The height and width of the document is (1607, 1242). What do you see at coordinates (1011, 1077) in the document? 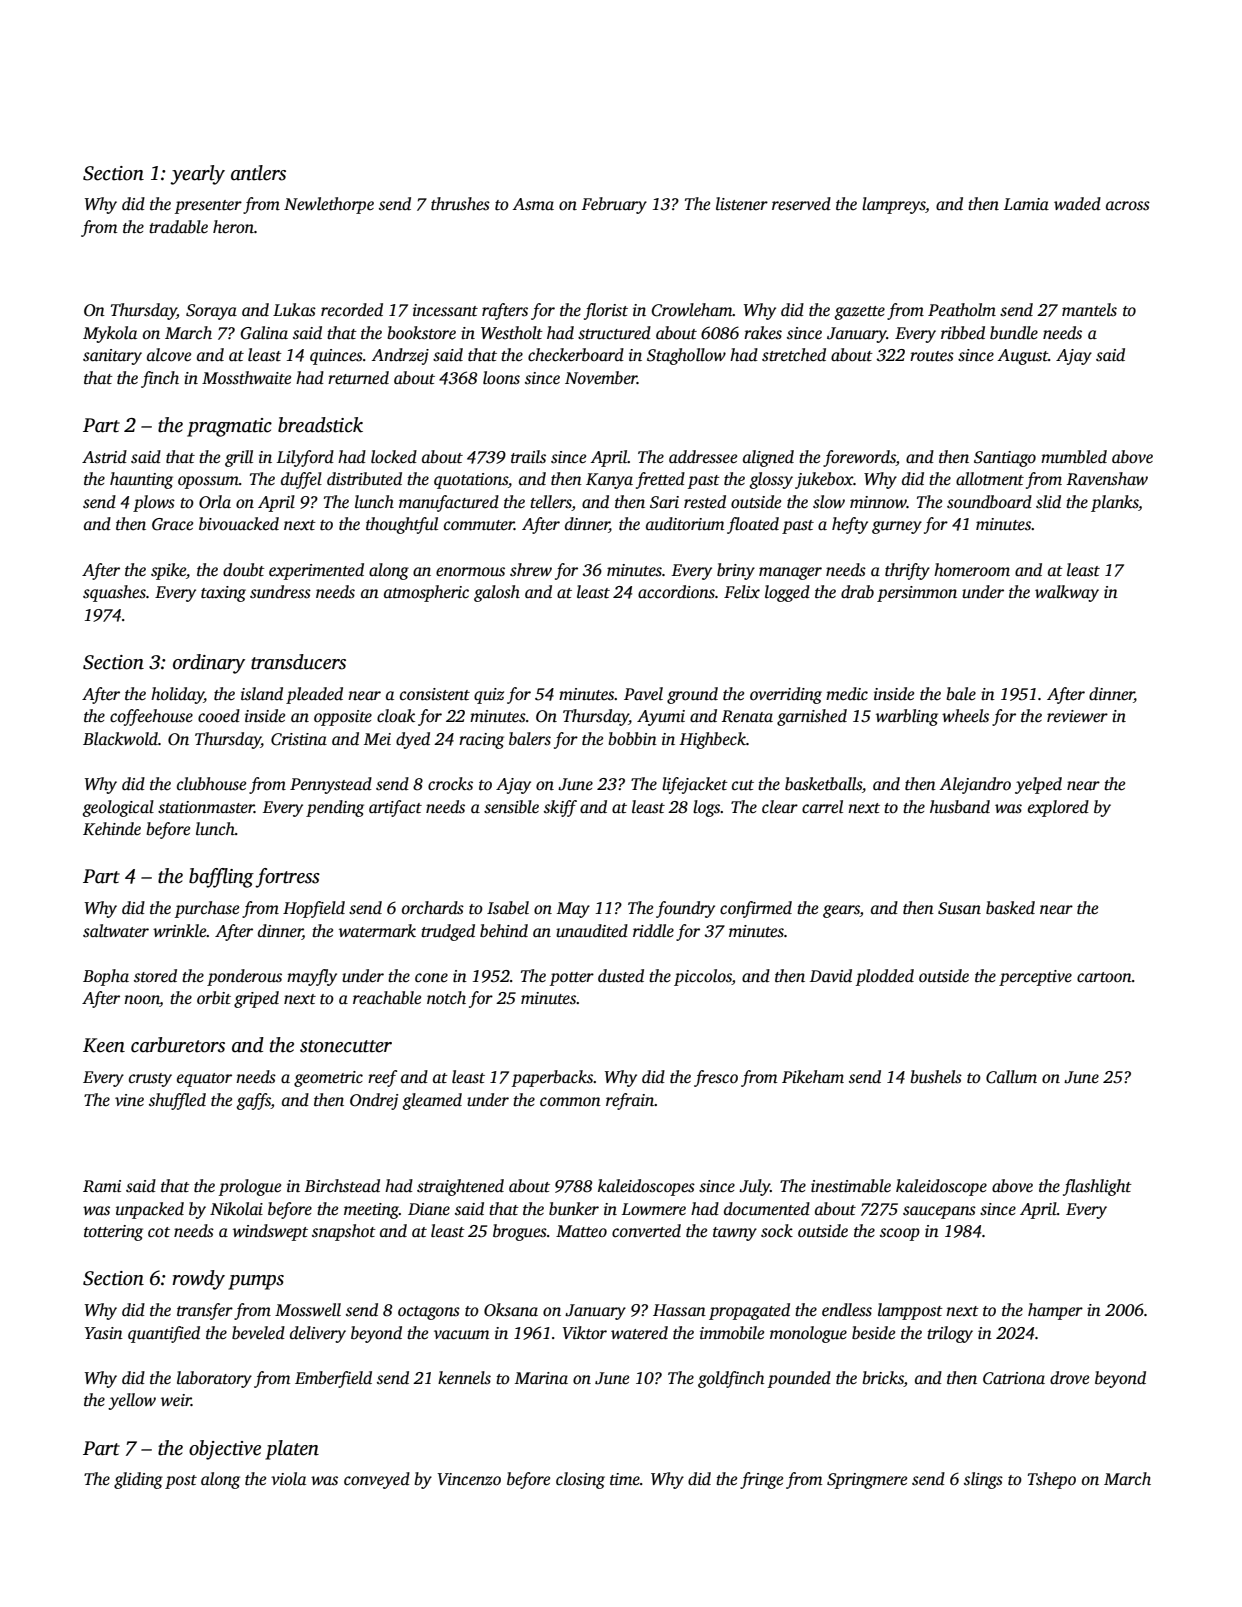
I see `Callum` at bounding box center [1011, 1077].
